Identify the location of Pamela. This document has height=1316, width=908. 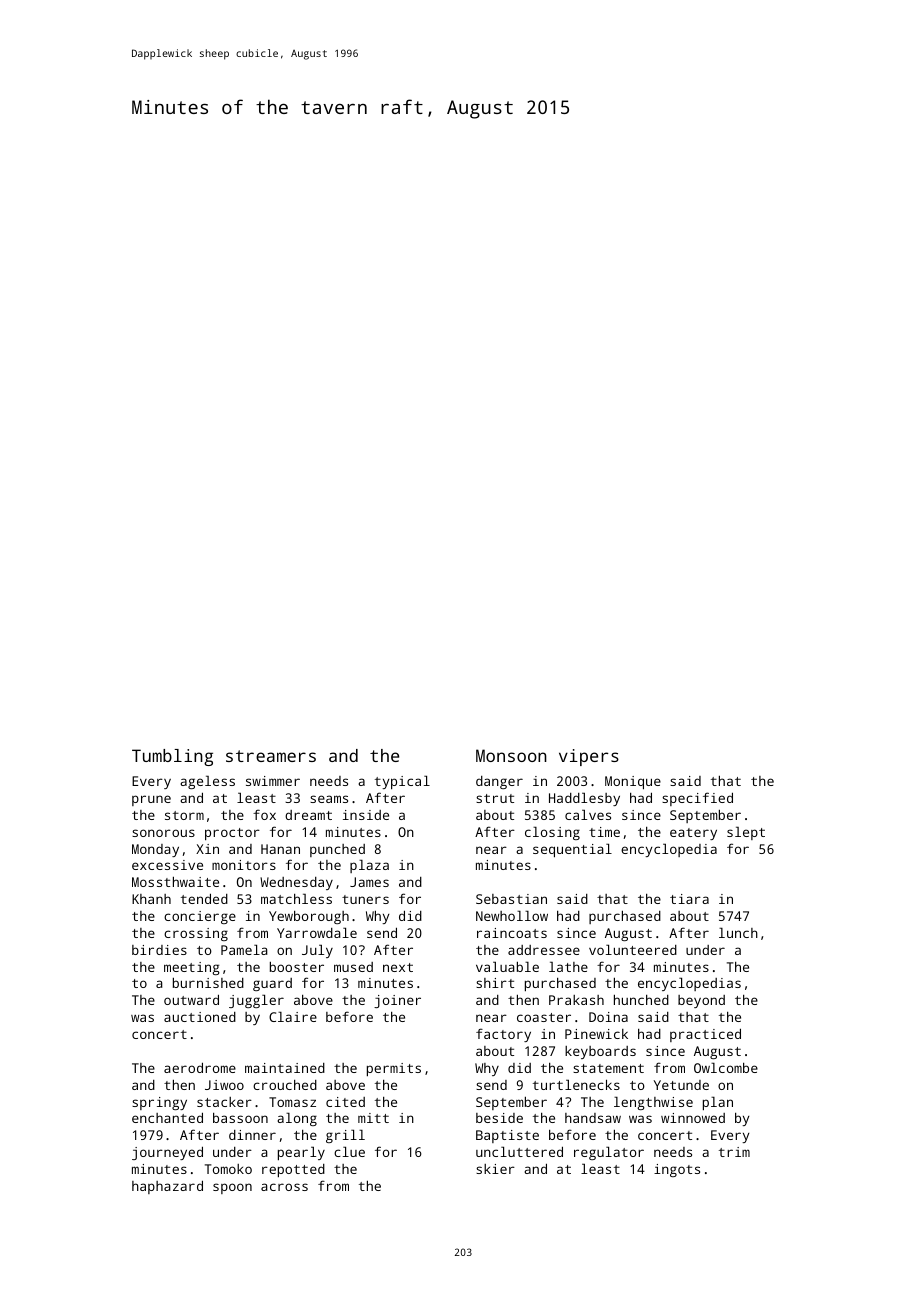
(244, 949).
